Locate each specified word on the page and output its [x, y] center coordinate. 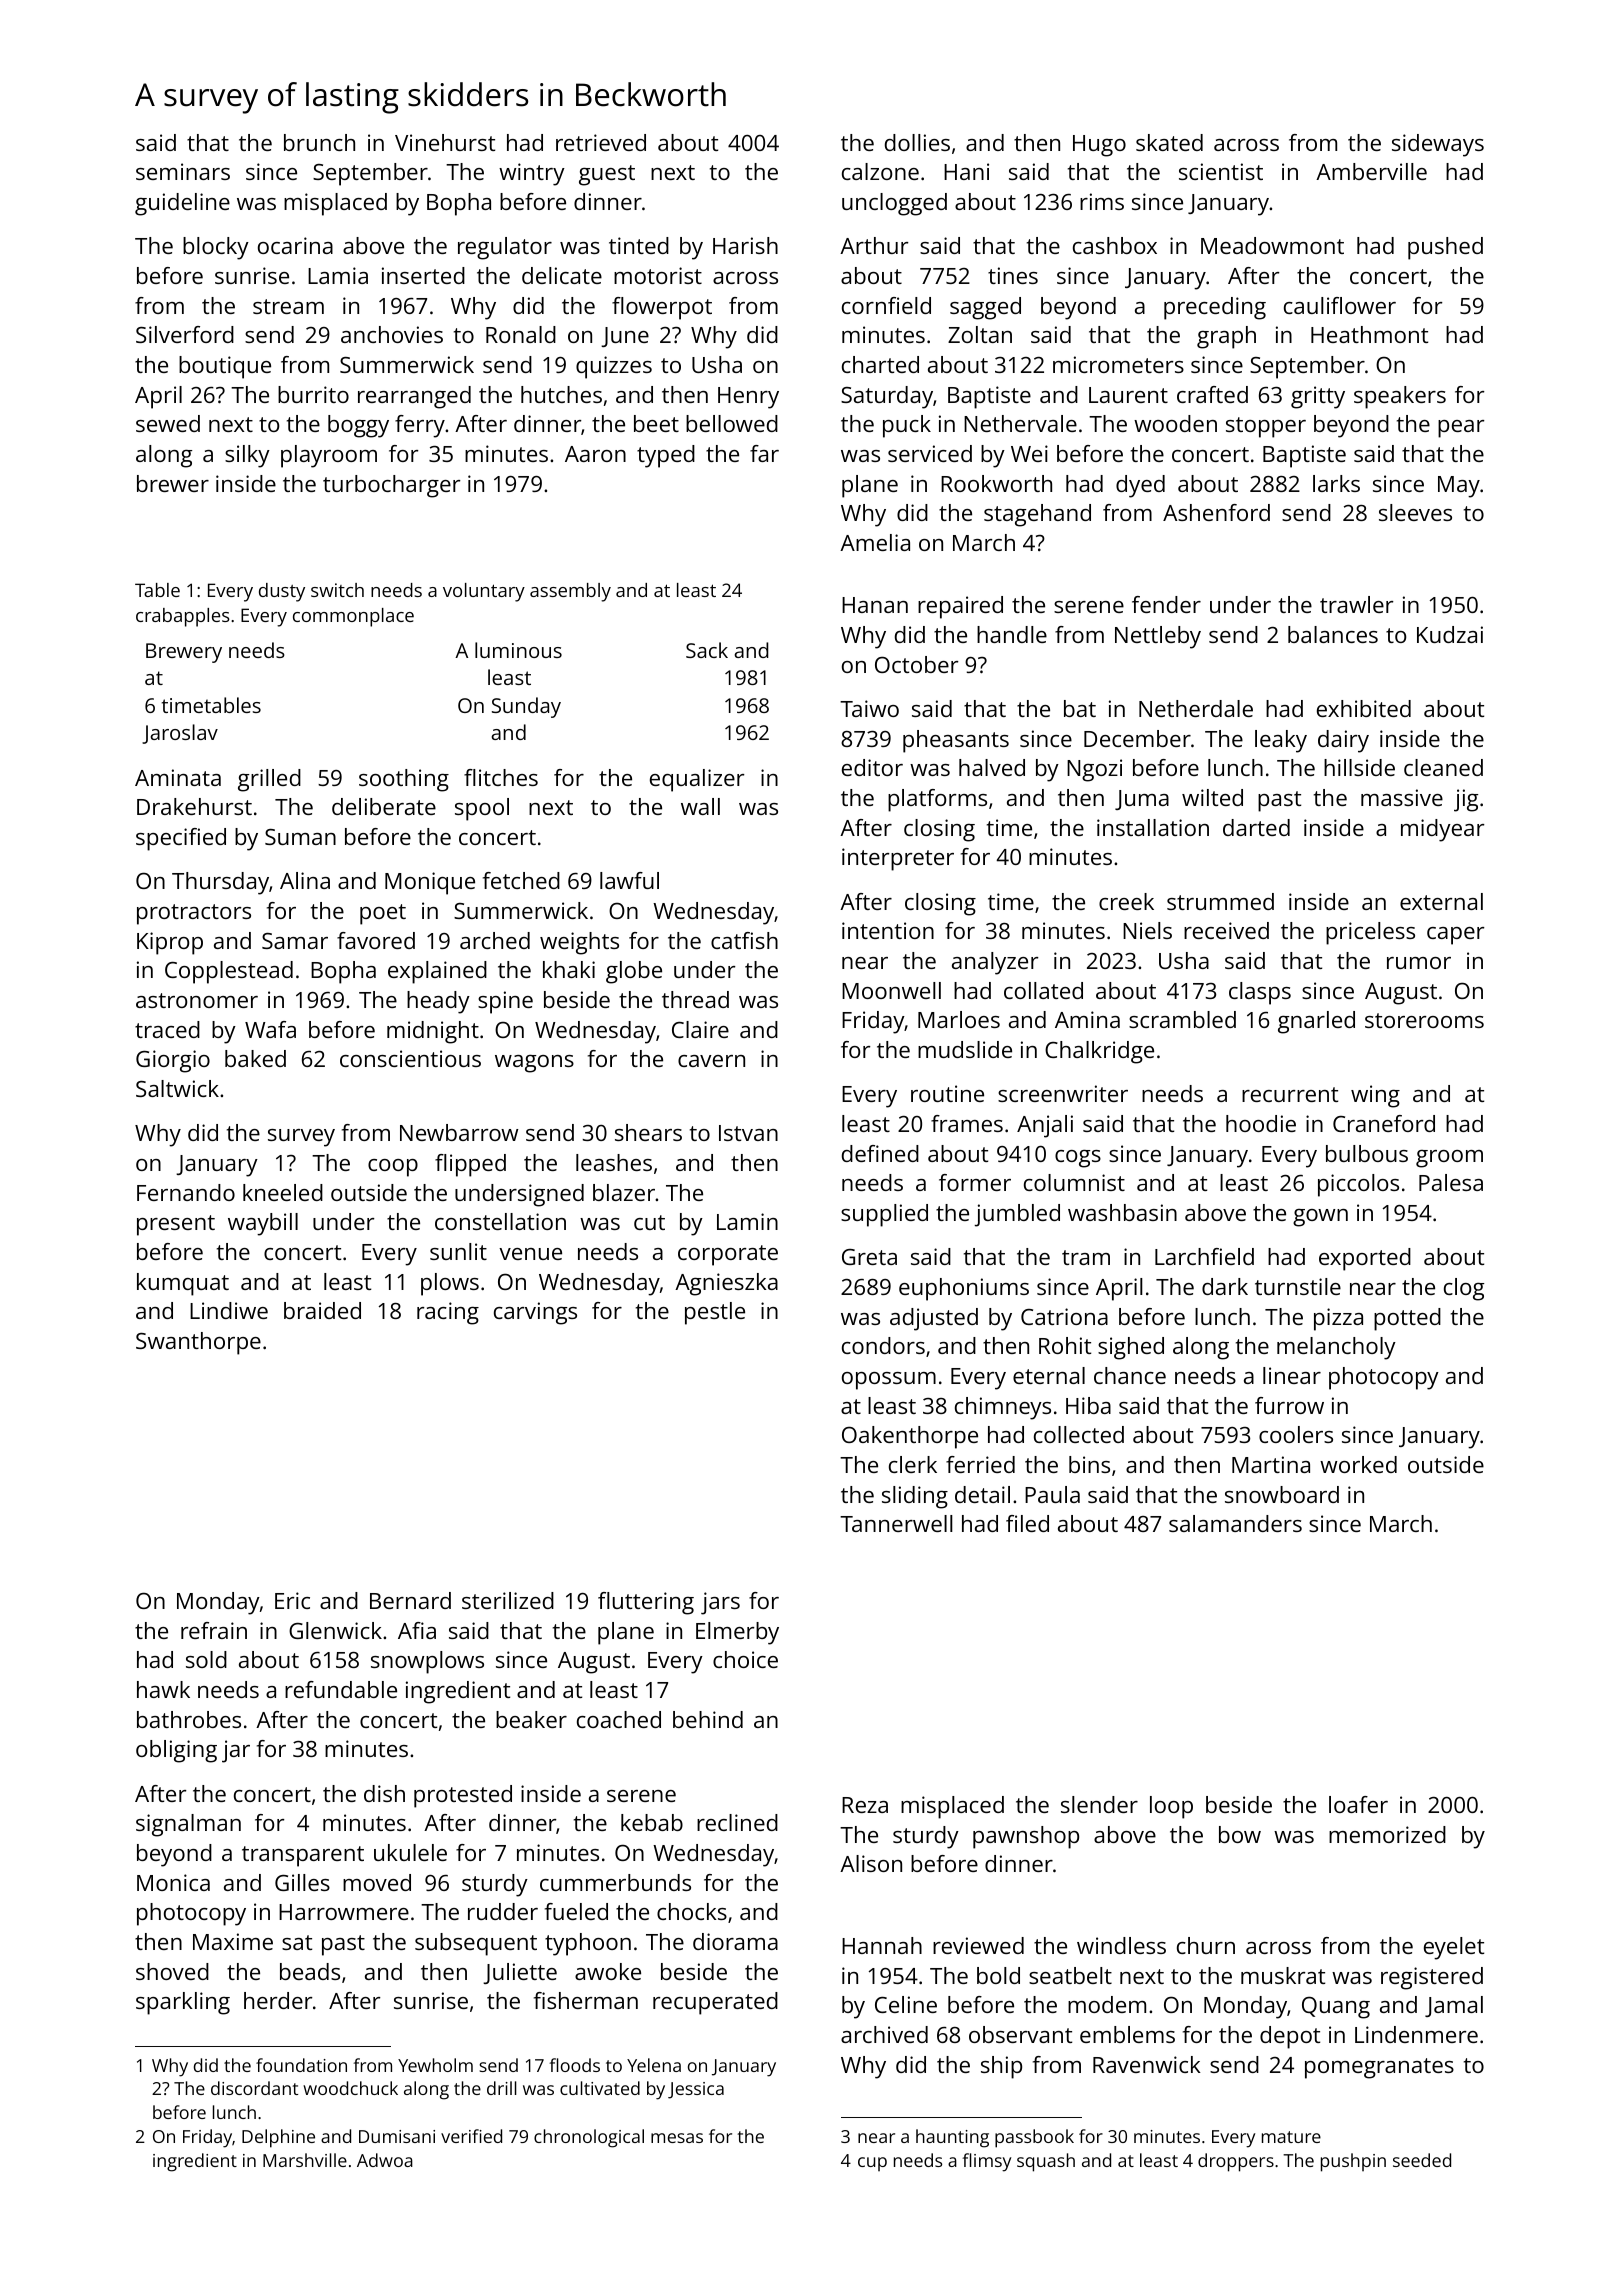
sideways [1438, 145]
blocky [216, 248]
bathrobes [189, 1719]
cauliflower [1340, 305]
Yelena [654, 2065]
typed [666, 456]
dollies [917, 142]
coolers [1296, 1434]
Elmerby [737, 1633]
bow [1240, 1834]
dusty [282, 592]
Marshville [305, 2160]
